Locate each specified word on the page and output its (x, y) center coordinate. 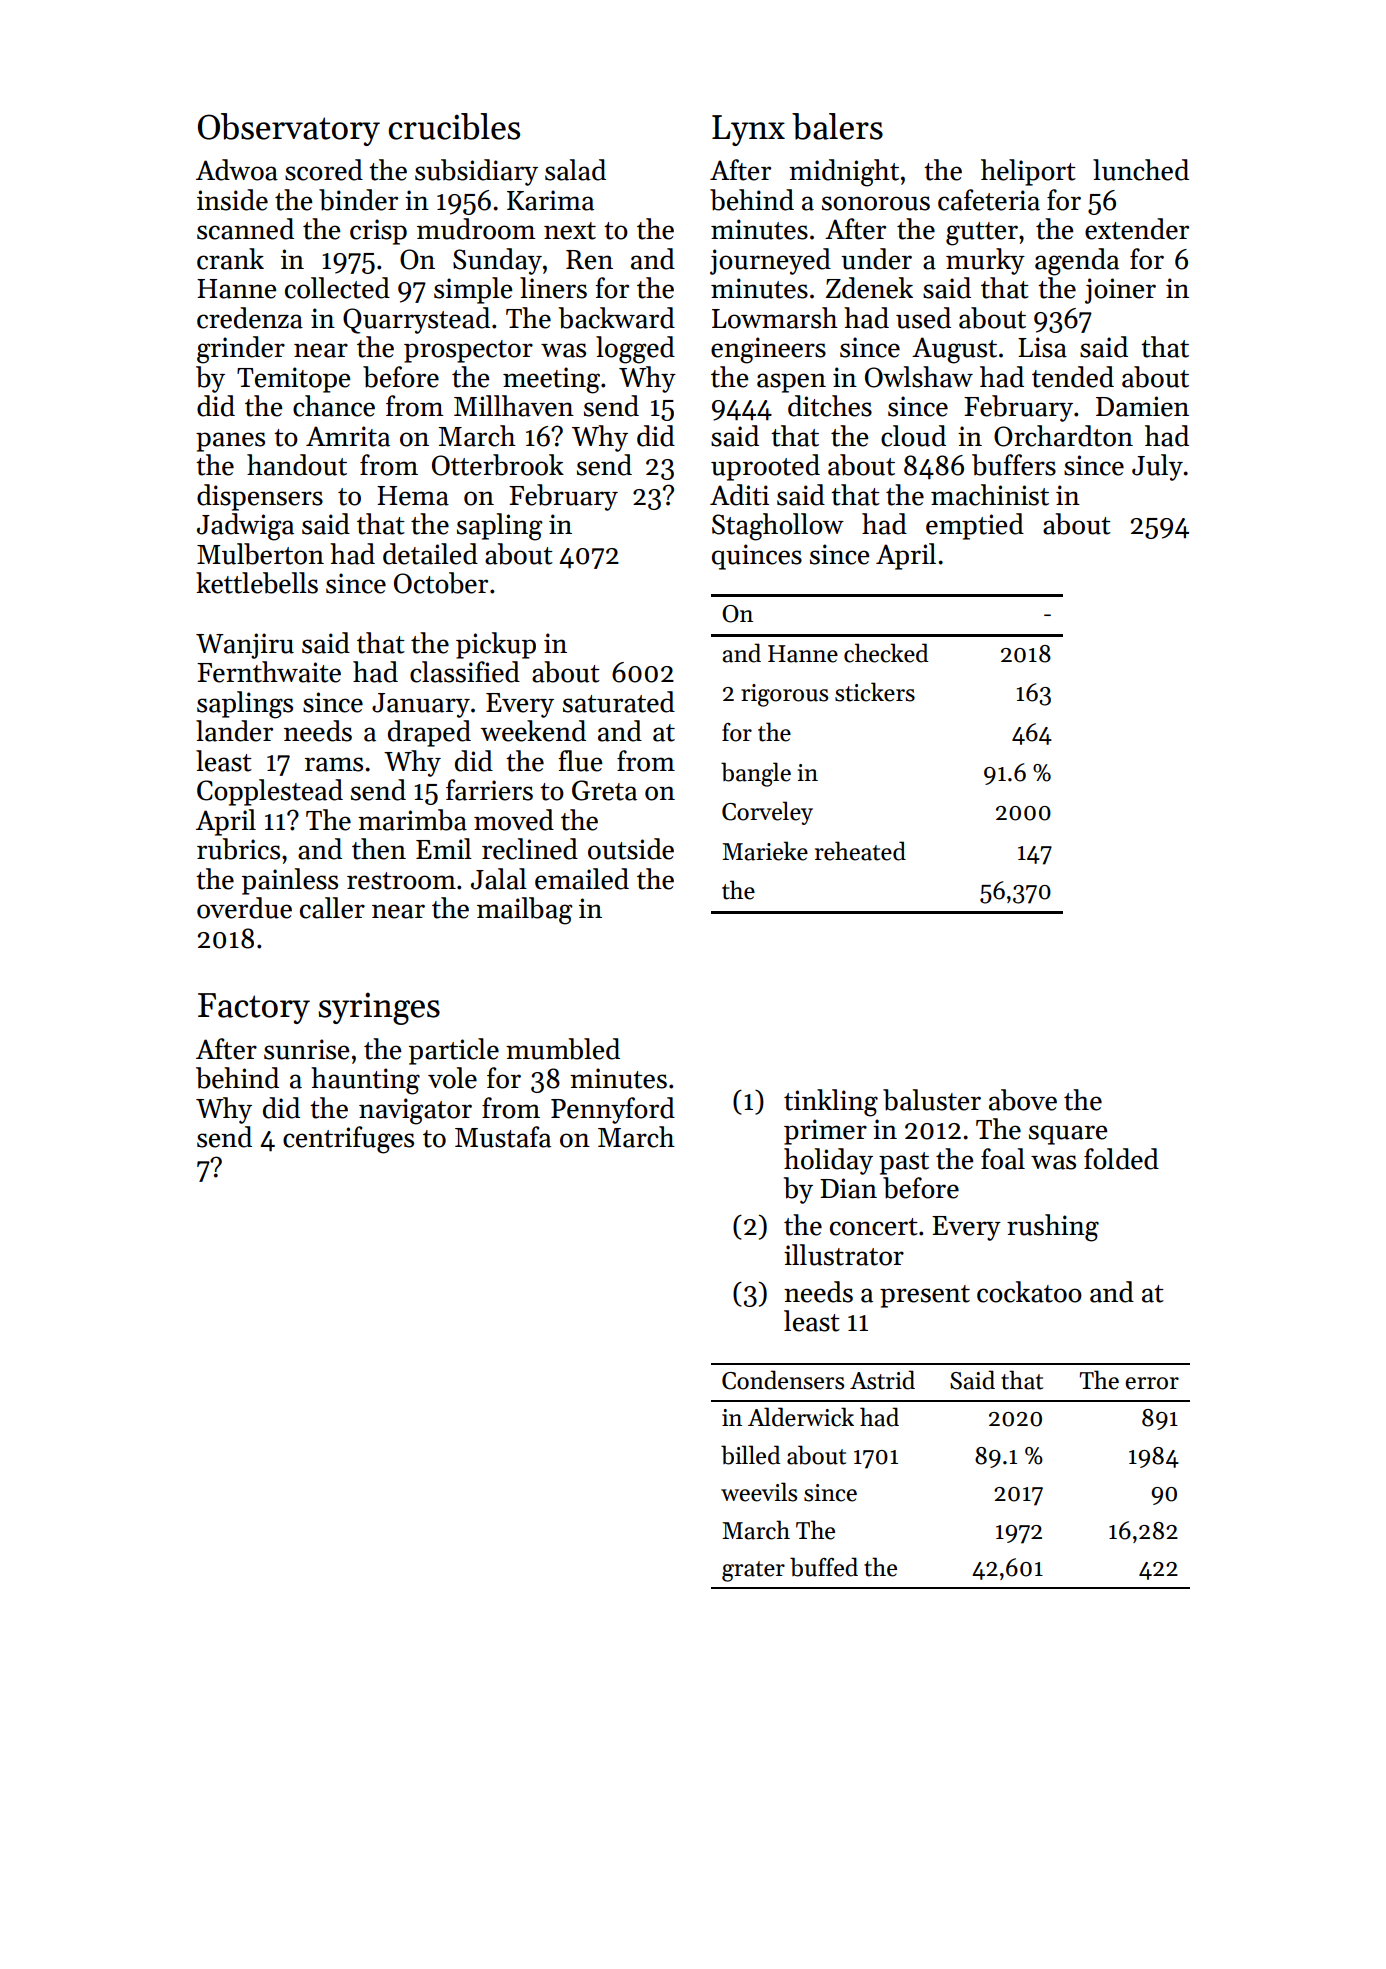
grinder (241, 350)
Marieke (765, 851)
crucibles (454, 126)
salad (575, 170)
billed (751, 1455)
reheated (860, 851)
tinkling (831, 1103)
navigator (415, 1111)
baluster (932, 1100)
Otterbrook (498, 465)
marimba (412, 820)
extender (1137, 229)
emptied (975, 526)
